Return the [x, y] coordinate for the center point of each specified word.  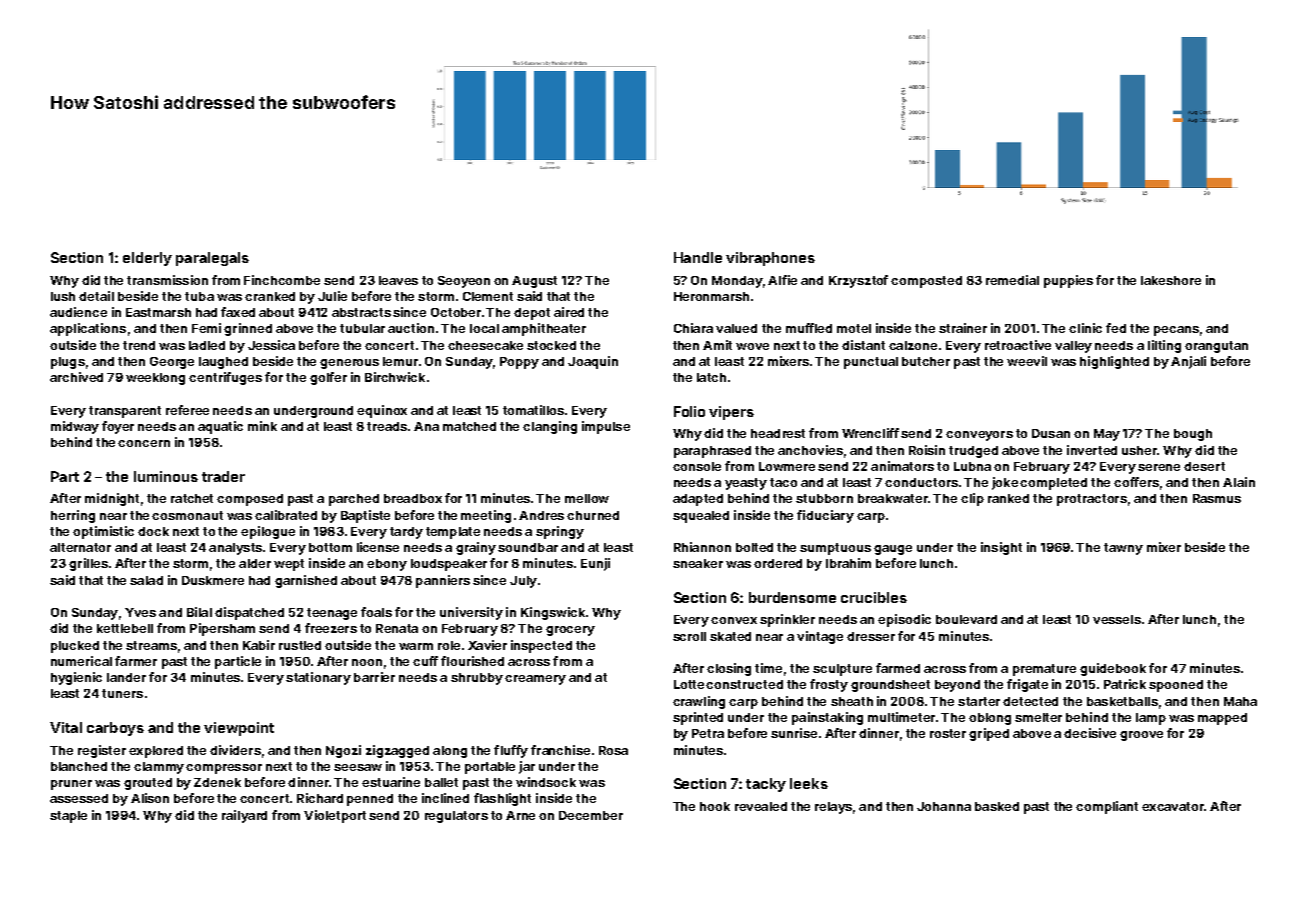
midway [75, 427]
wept [289, 565]
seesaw [358, 767]
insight [1001, 548]
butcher [926, 361]
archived [76, 377]
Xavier [487, 645]
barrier [374, 677]
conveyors [979, 436]
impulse [606, 427]
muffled [809, 328]
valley [1073, 347]
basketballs [1122, 701]
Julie [332, 296]
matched [469, 426]
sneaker [698, 563]
